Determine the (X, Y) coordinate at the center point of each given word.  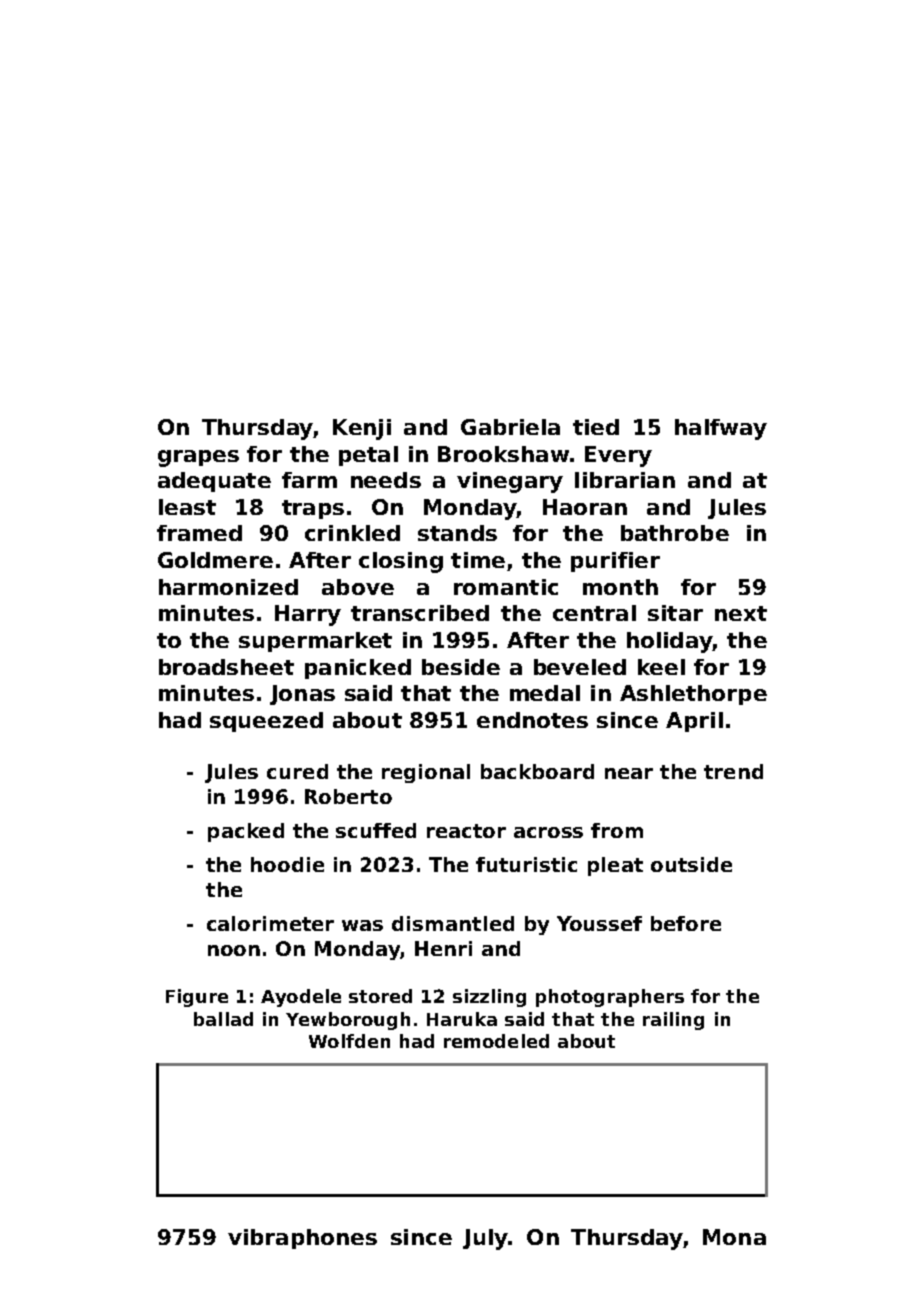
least (187, 507)
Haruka (462, 1019)
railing (673, 1021)
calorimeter (270, 923)
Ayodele (301, 998)
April (694, 722)
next (741, 613)
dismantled (453, 923)
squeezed (266, 722)
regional (426, 773)
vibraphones (302, 1239)
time (478, 560)
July (485, 1239)
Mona (734, 1237)
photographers (610, 998)
